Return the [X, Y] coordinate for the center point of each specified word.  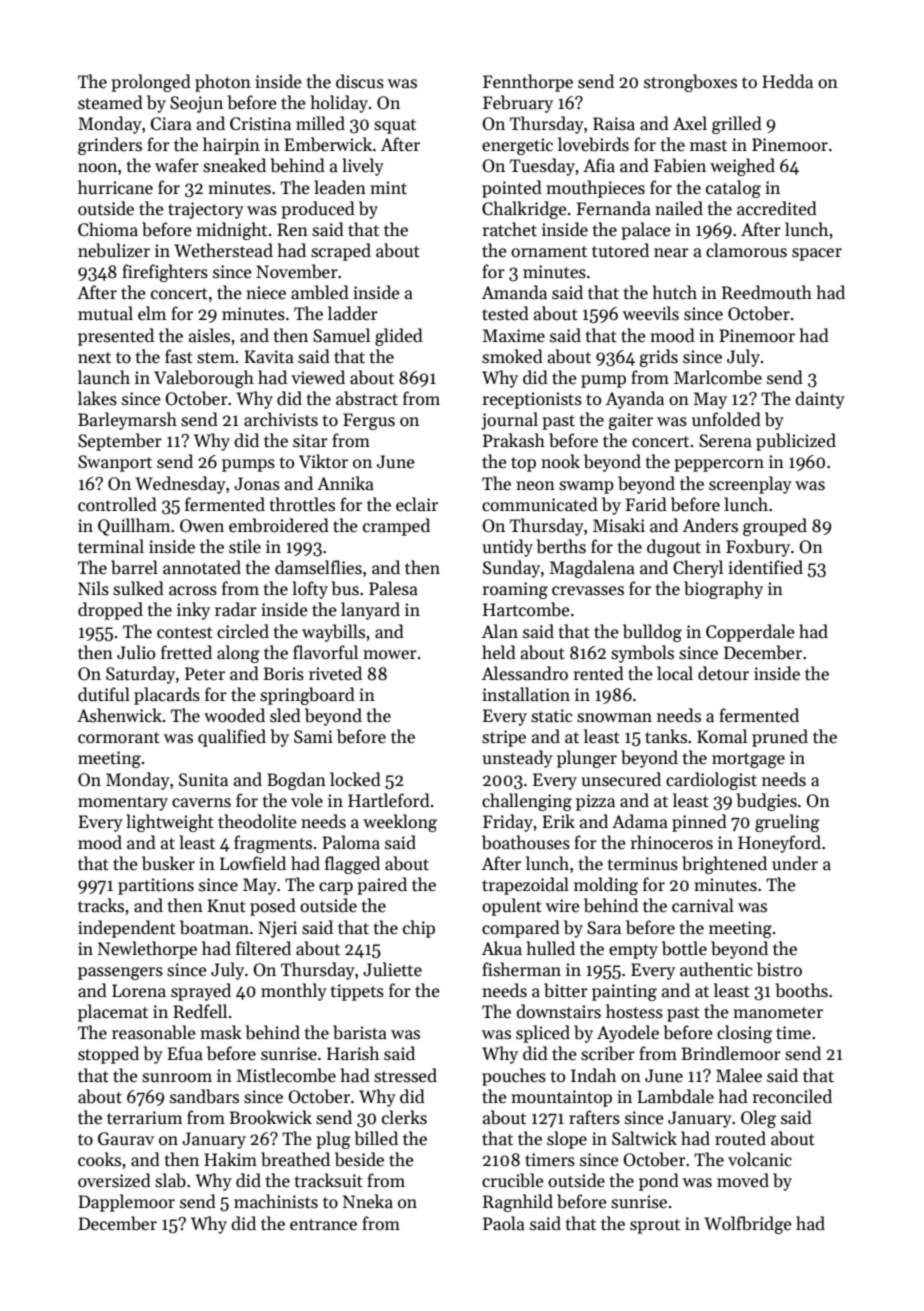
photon [223, 83]
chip [419, 929]
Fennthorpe [528, 83]
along [238, 654]
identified [765, 567]
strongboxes [690, 83]
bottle [684, 948]
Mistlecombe [286, 1075]
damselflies [318, 567]
